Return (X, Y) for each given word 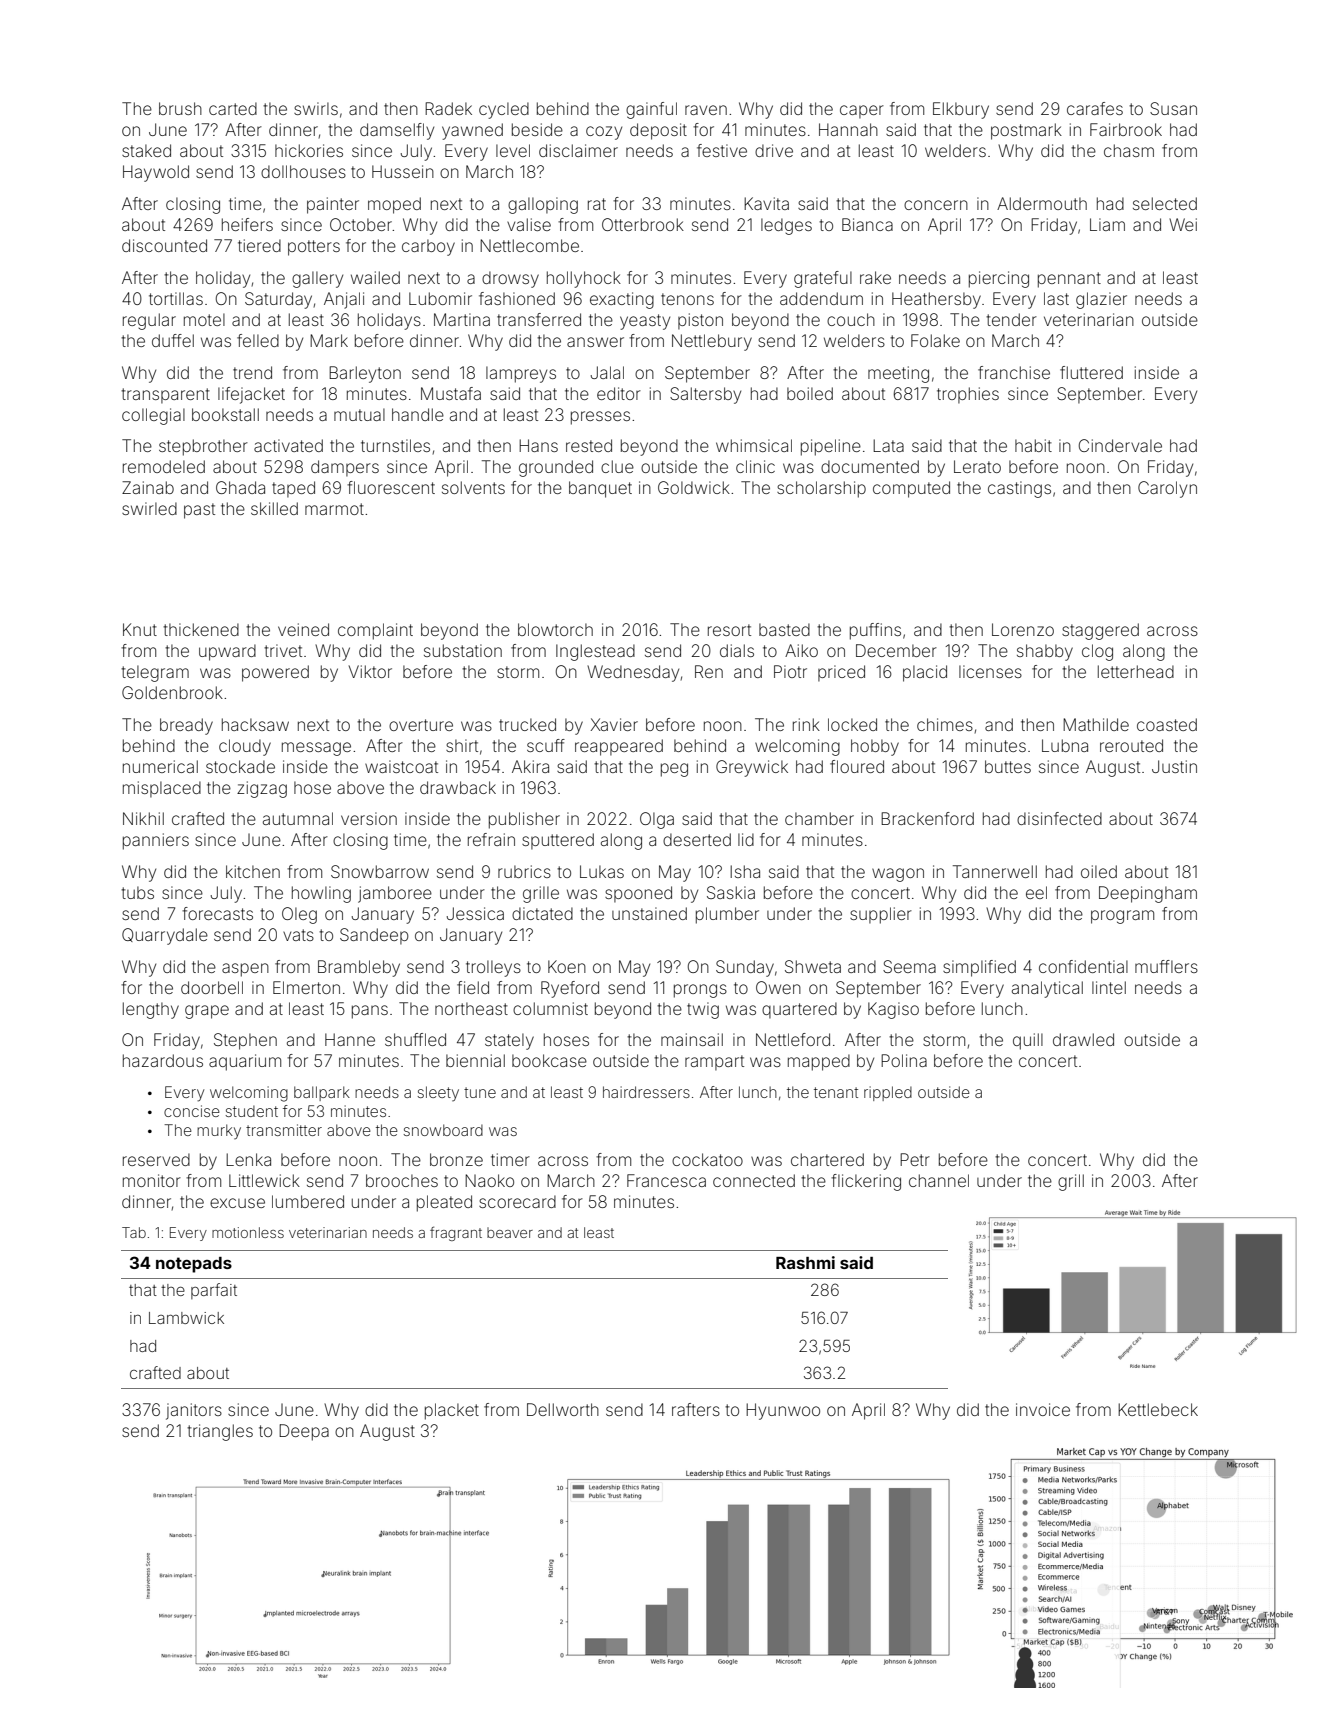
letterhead (1136, 671)
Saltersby (705, 395)
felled (258, 340)
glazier (1101, 300)
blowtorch (555, 629)
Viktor (370, 671)
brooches (402, 1180)
